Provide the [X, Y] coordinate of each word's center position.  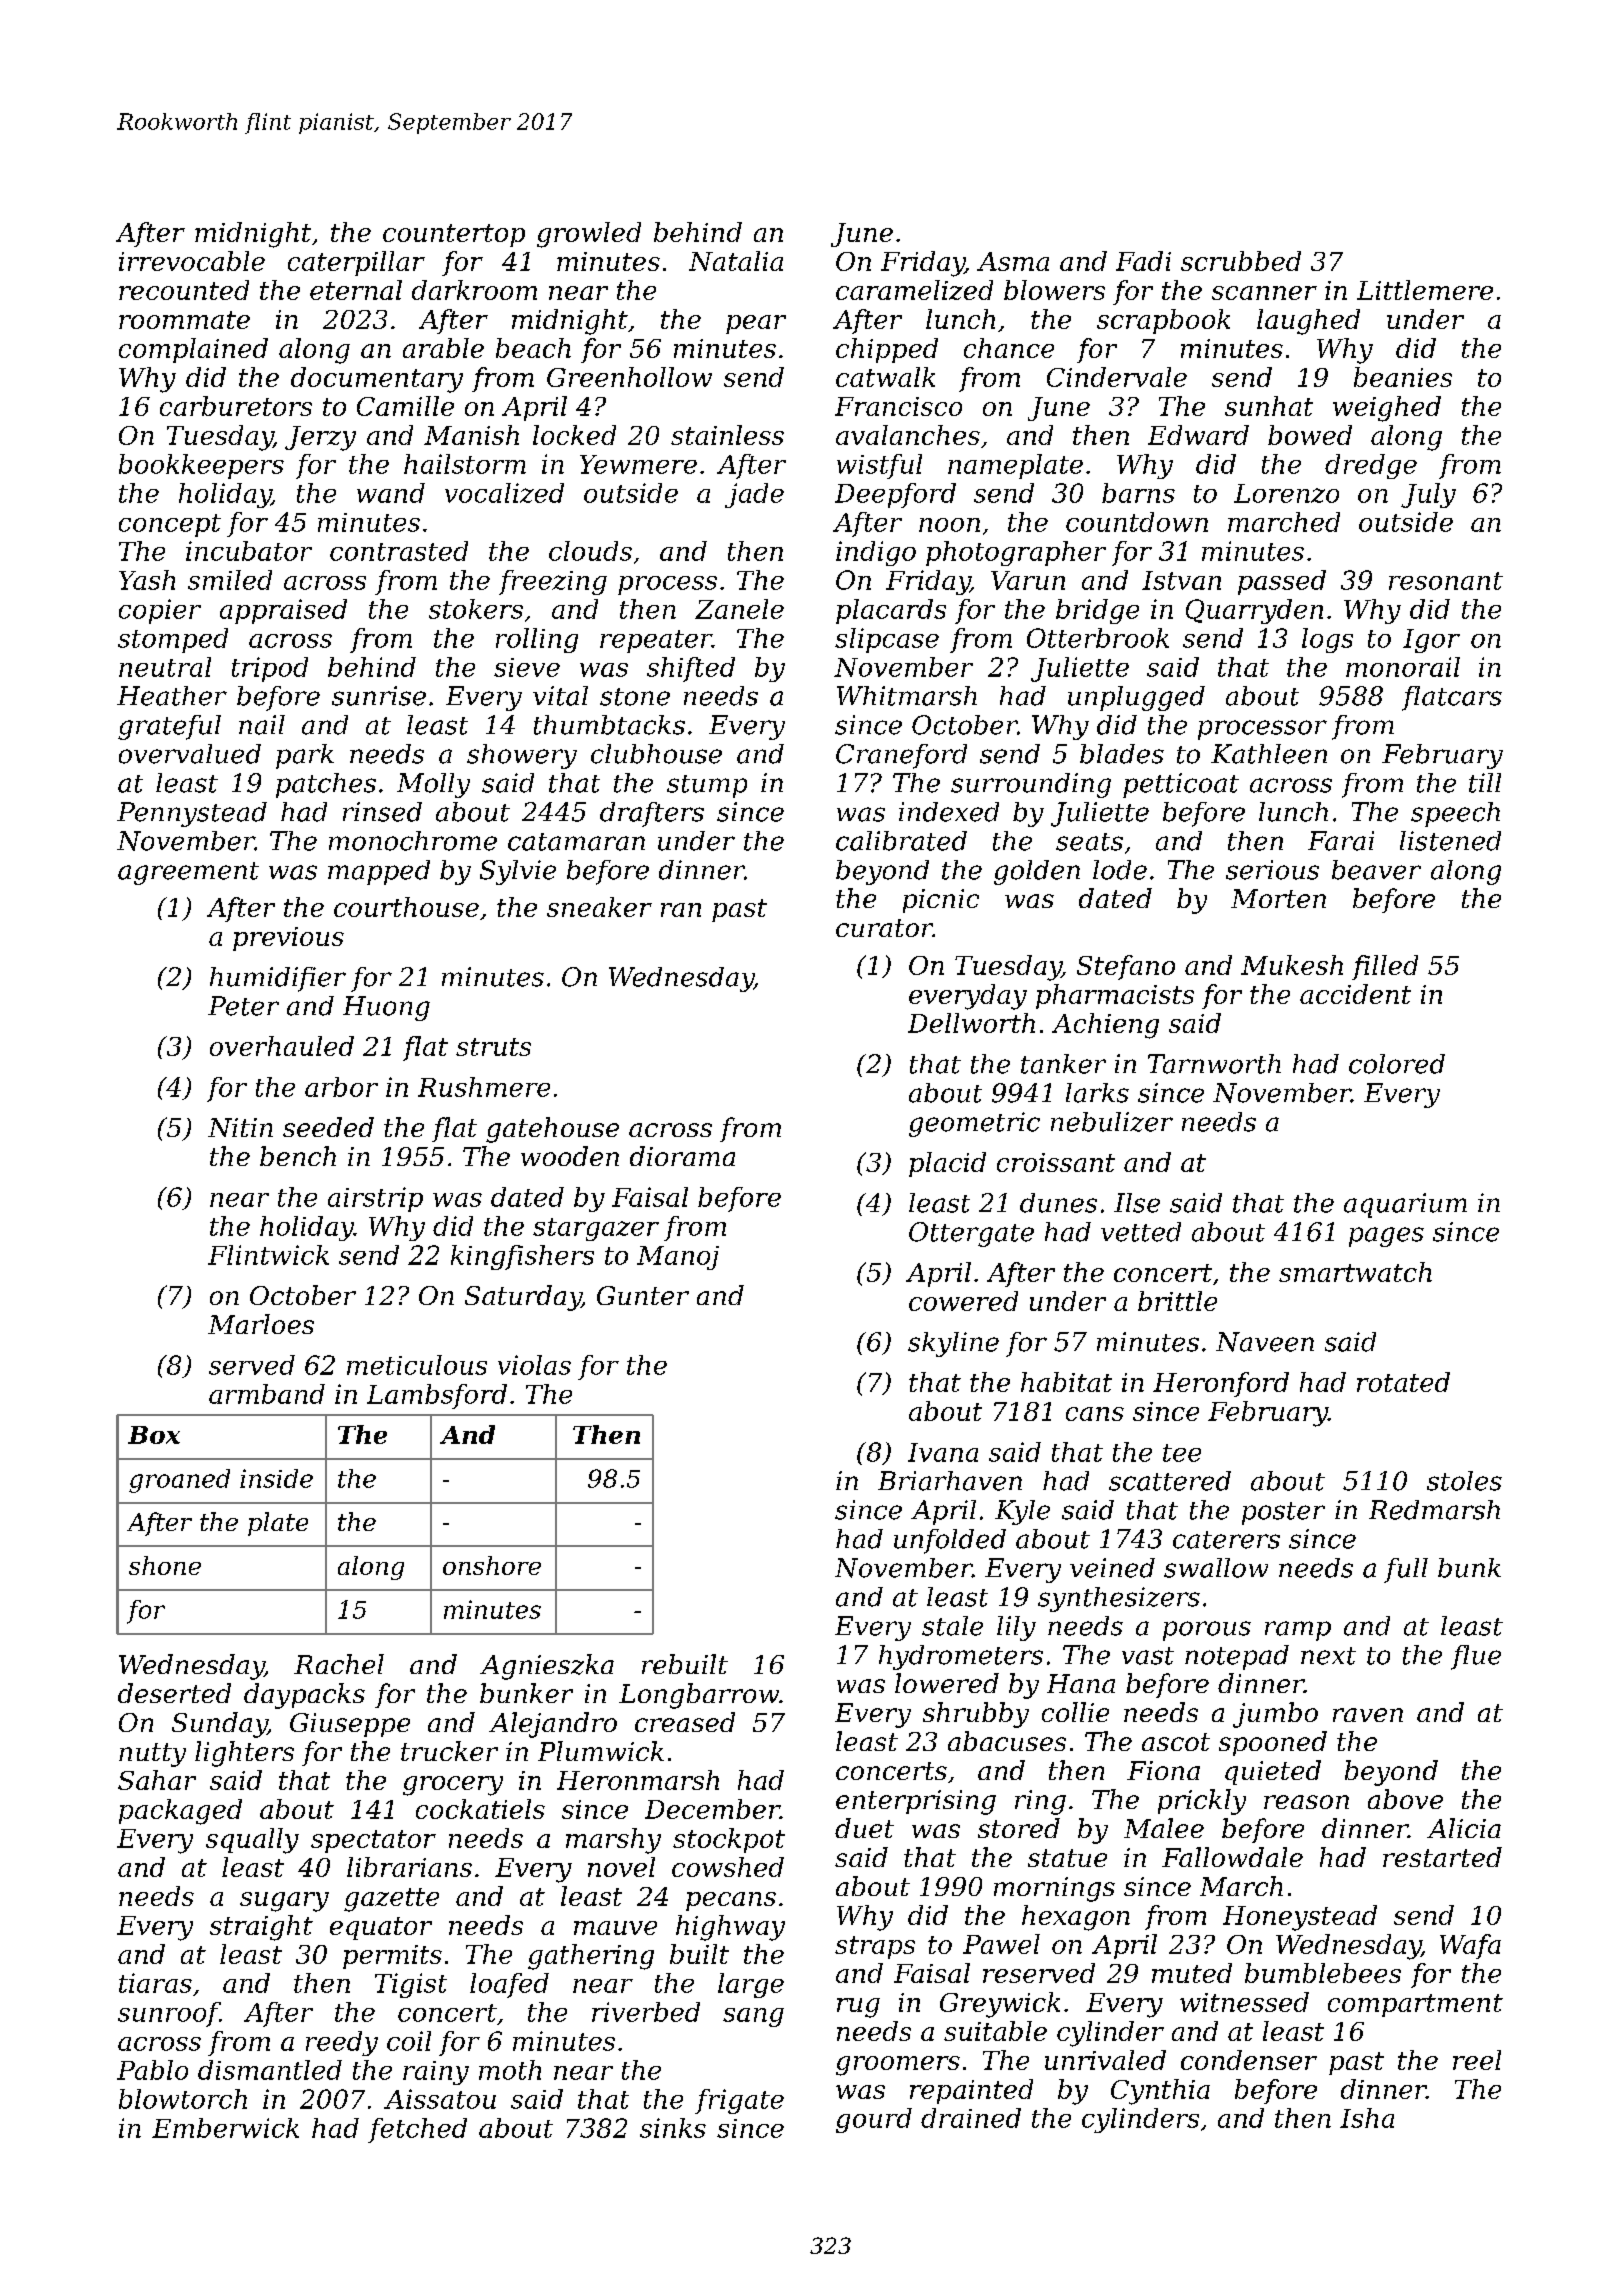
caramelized [914, 290]
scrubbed [1241, 261]
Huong [386, 1008]
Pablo [152, 2070]
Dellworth [971, 1023]
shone [165, 1565]
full [1406, 1570]
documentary [377, 380]
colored [1397, 1064]
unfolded [950, 1541]
